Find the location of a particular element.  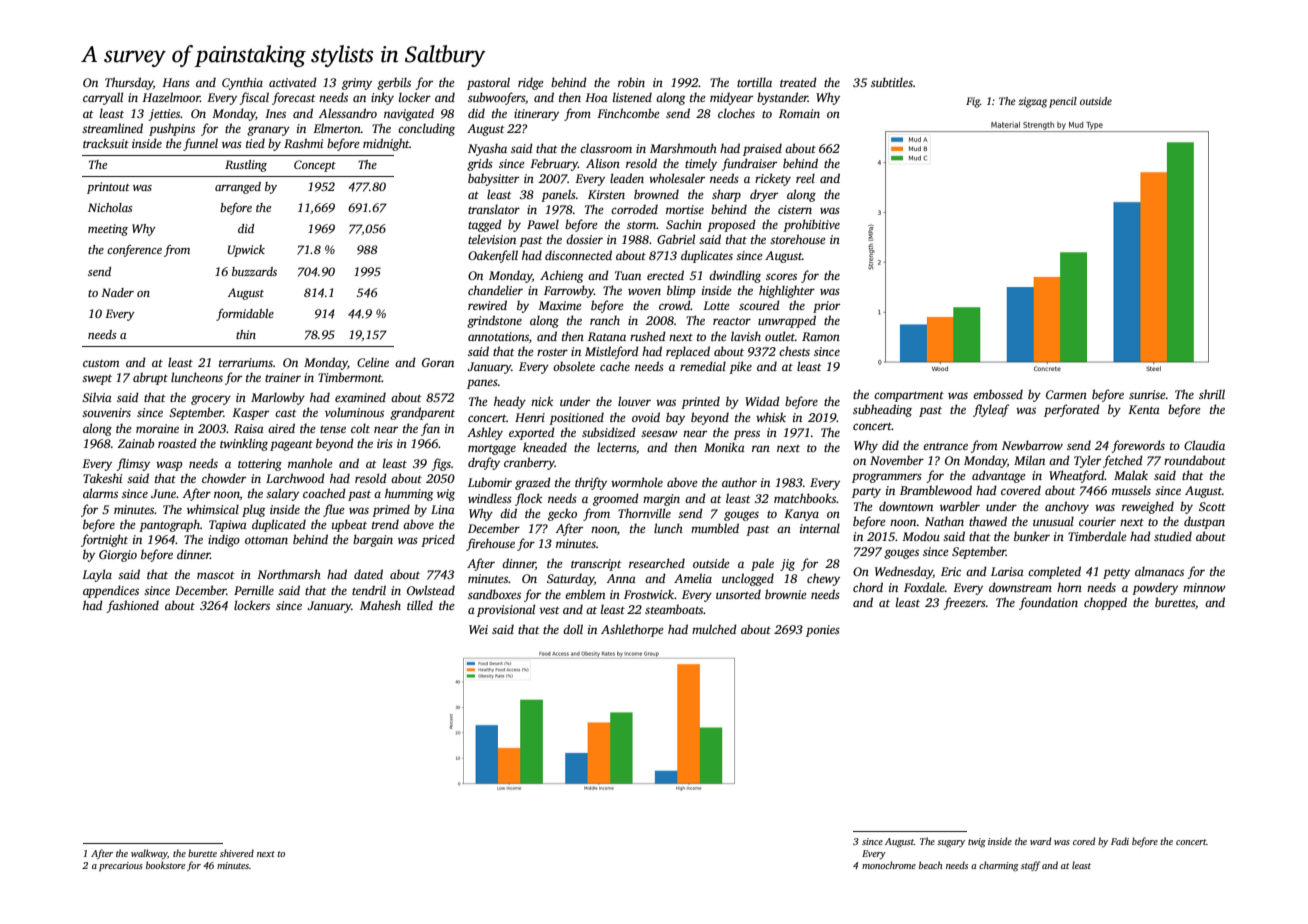

Henri is located at coordinates (530, 417).
